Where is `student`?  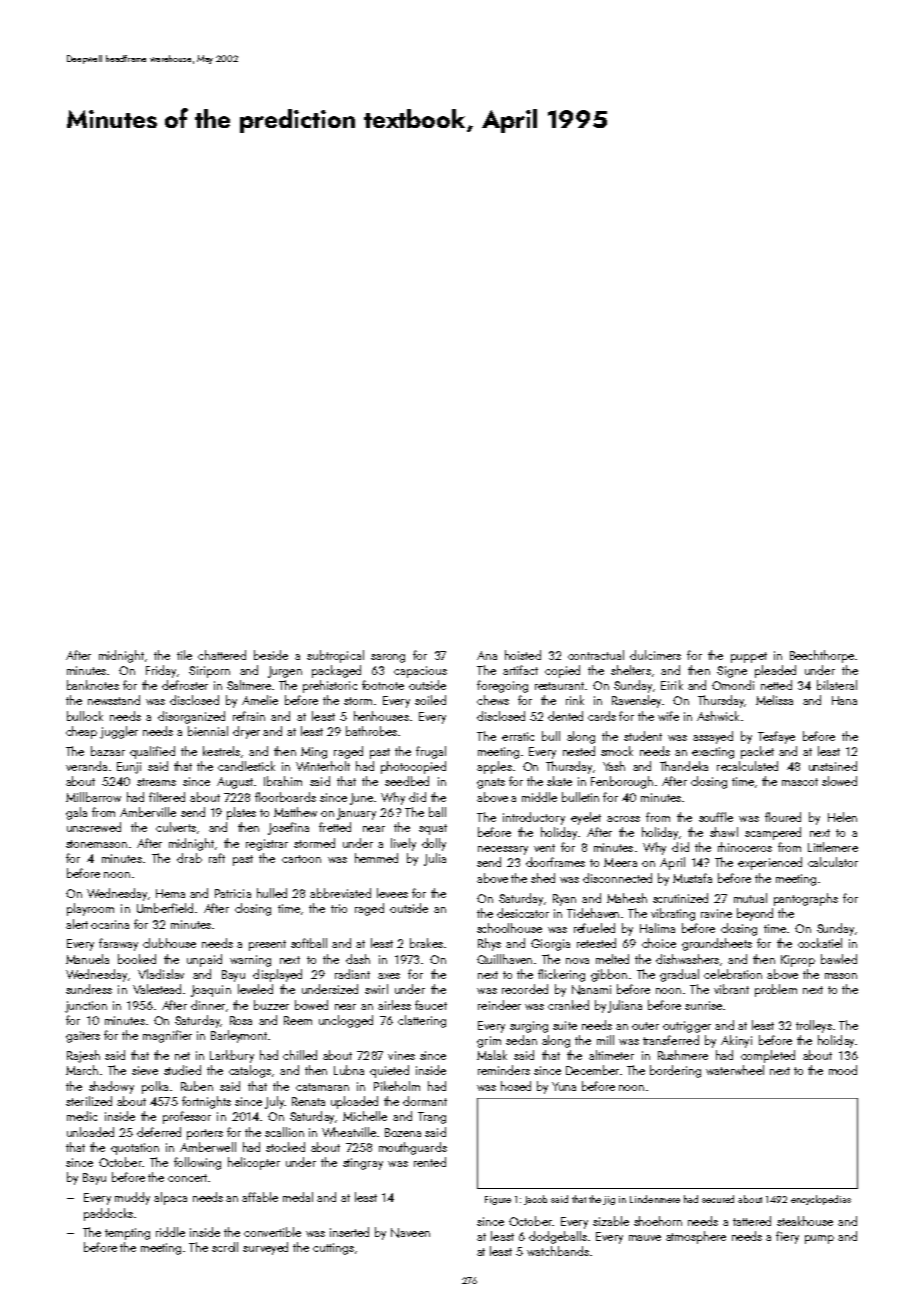
student is located at coordinates (643, 736).
